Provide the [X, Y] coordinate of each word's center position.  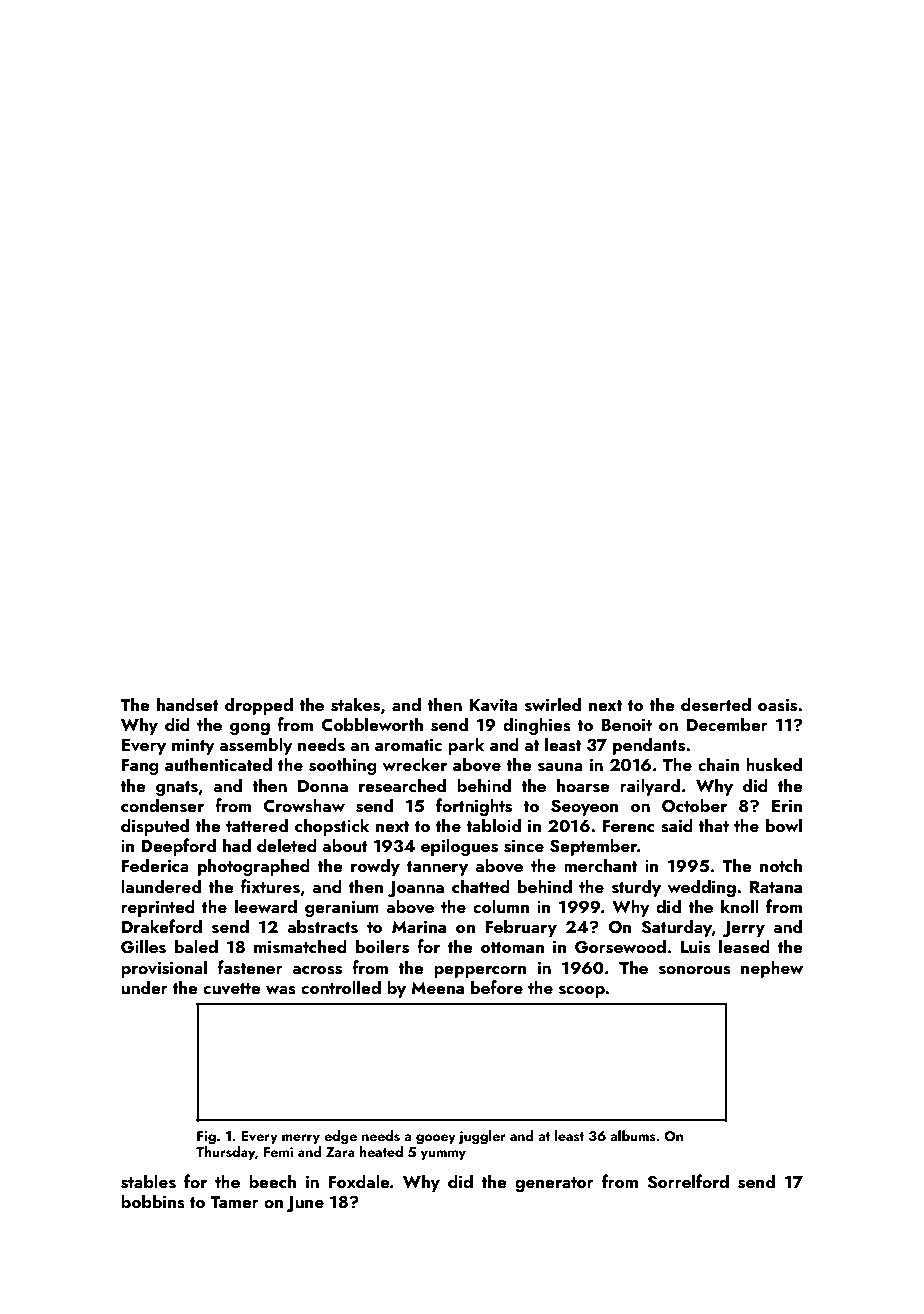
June [305, 1204]
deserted [716, 704]
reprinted [158, 908]
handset [188, 704]
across [317, 970]
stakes [355, 704]
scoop [582, 992]
